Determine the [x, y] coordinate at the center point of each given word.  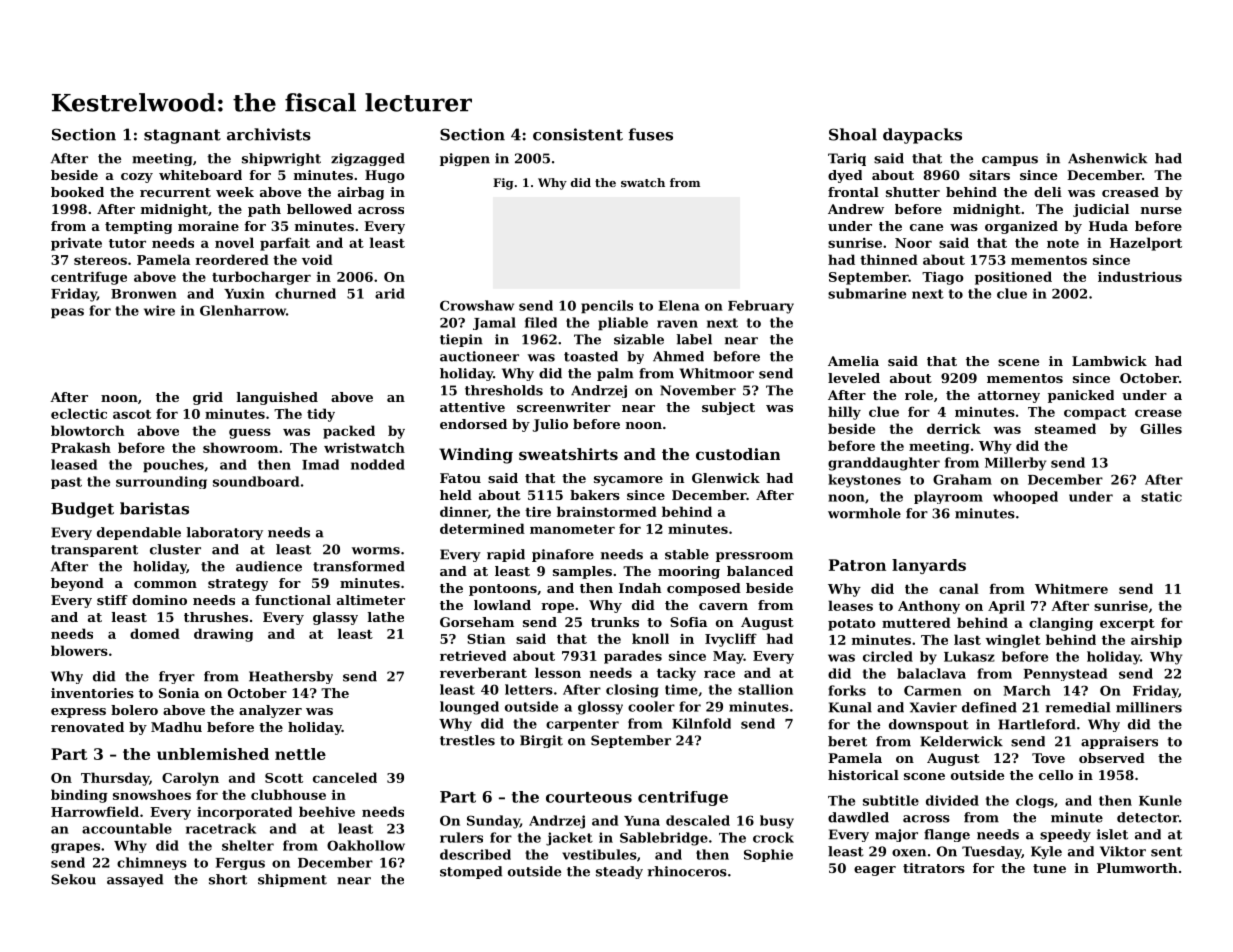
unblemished [213, 754]
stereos [100, 260]
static [1161, 496]
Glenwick [726, 478]
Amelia [853, 361]
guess [250, 433]
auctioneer [479, 356]
